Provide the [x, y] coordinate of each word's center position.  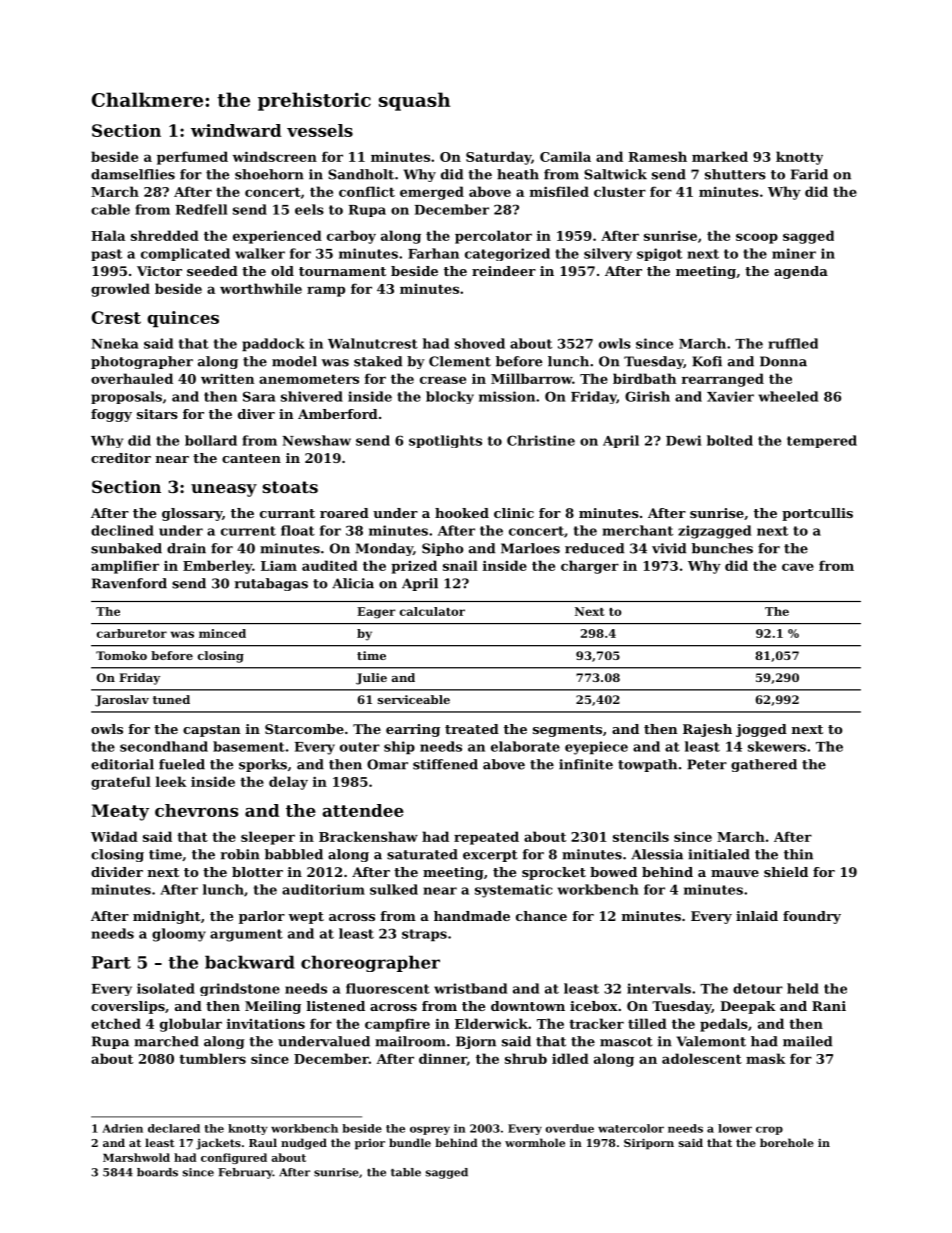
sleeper [268, 838]
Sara [259, 396]
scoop [757, 238]
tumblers [212, 1058]
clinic [514, 513]
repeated [486, 838]
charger [590, 567]
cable [110, 209]
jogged [761, 730]
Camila [565, 156]
